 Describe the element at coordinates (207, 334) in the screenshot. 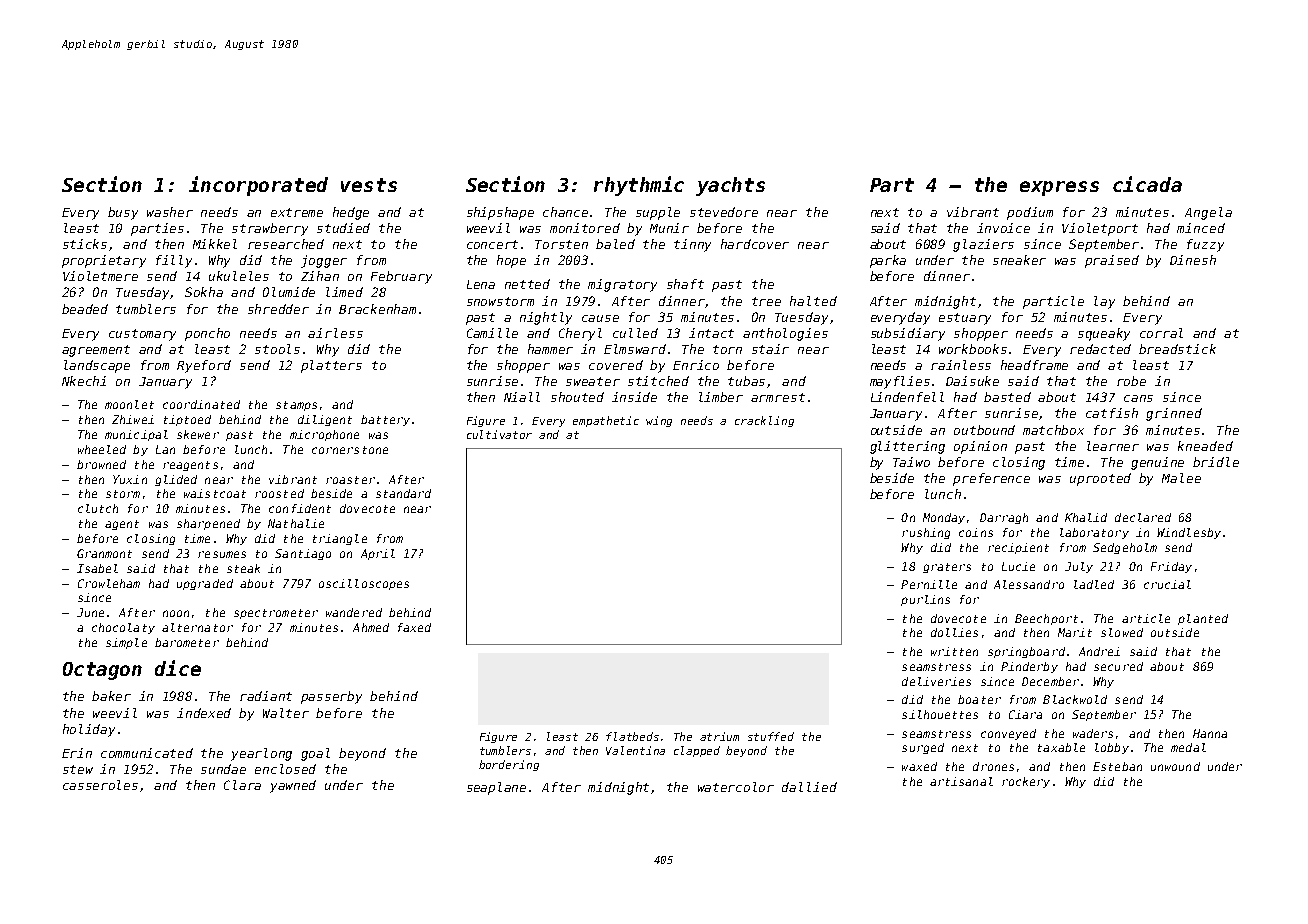

I see `poncho` at that location.
